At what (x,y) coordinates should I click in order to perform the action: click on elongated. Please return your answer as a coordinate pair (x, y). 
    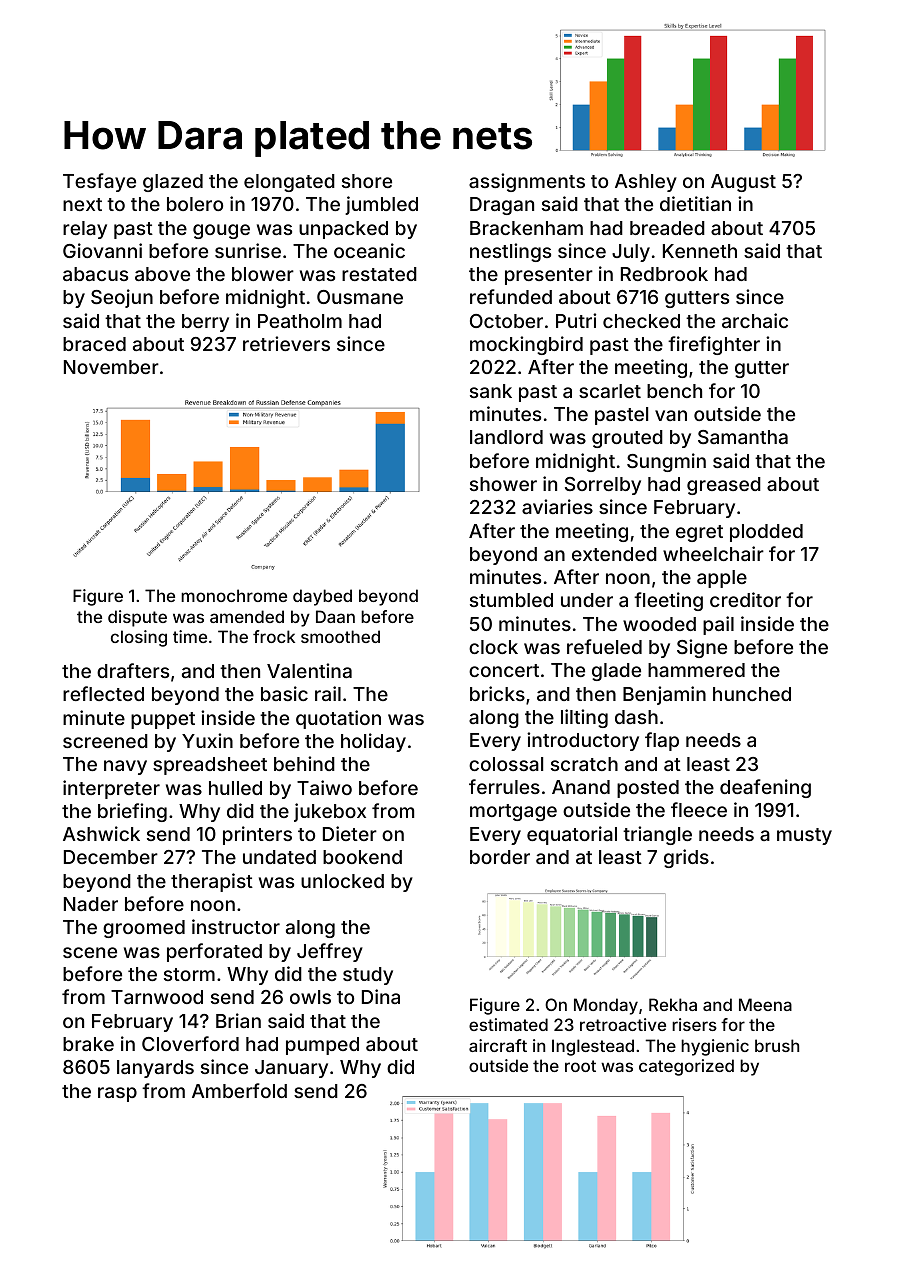
    Looking at the image, I should click on (289, 183).
